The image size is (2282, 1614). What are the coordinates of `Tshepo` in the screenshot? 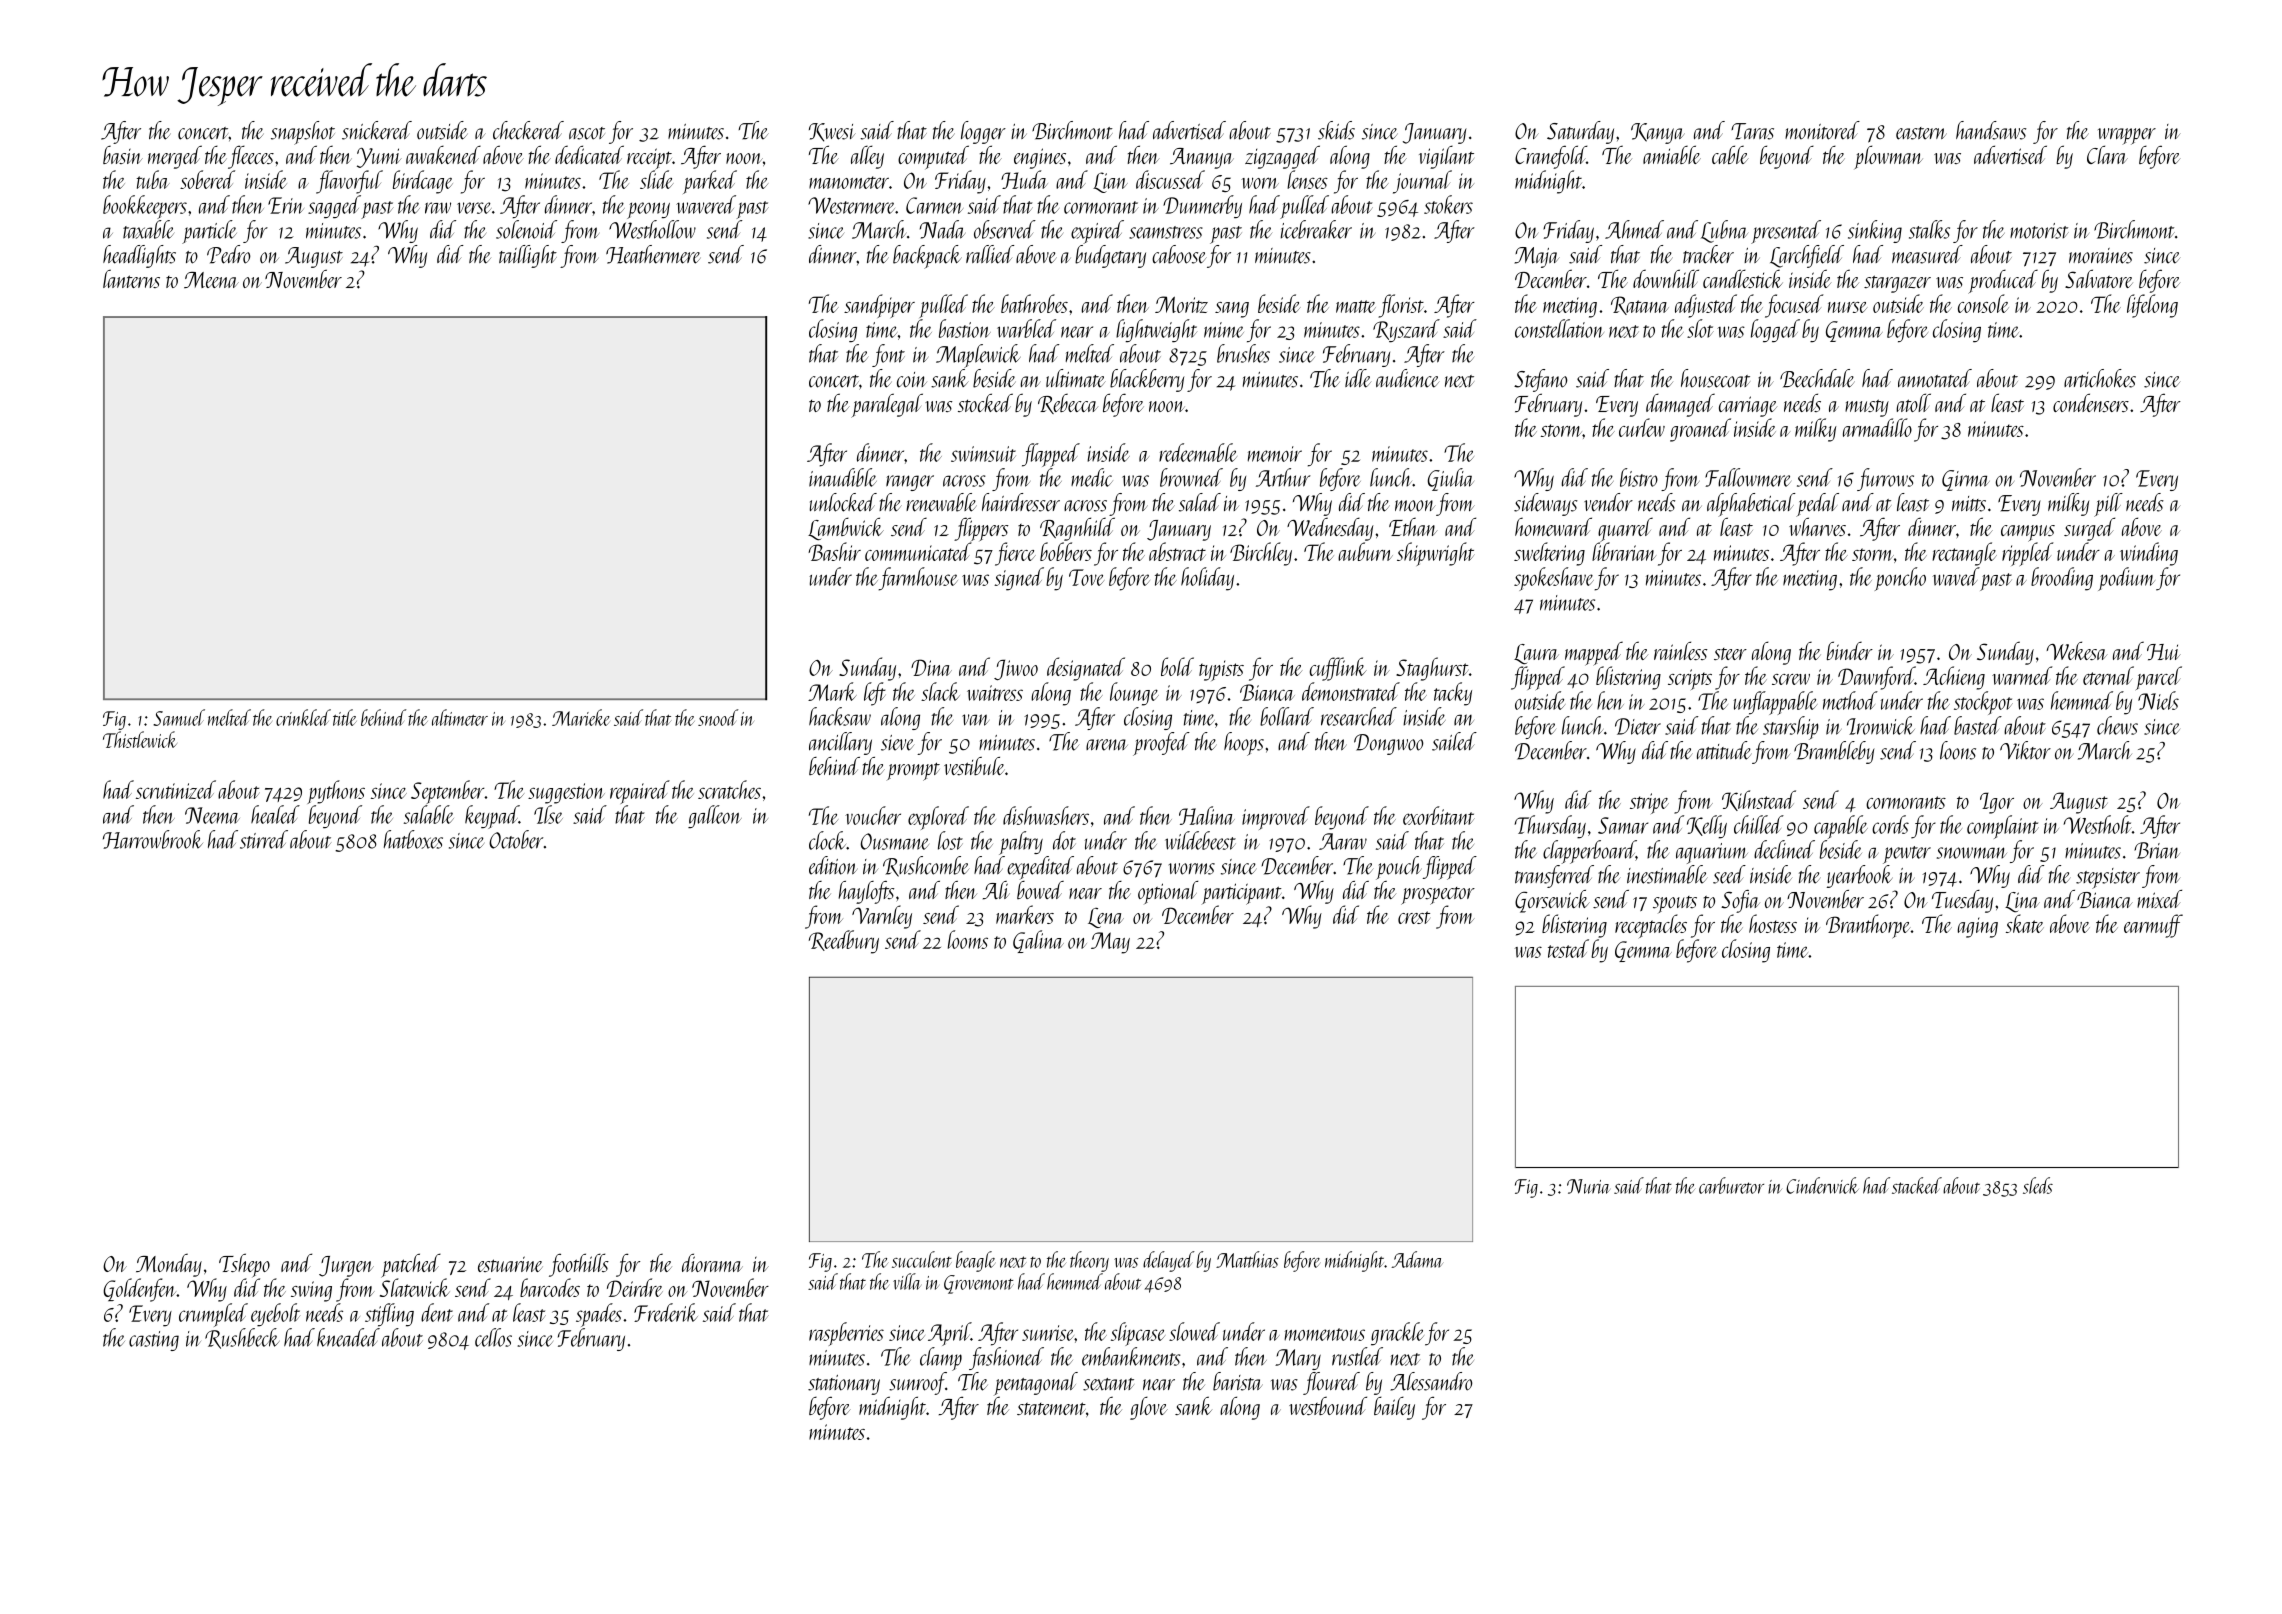 It's located at (244, 1265).
